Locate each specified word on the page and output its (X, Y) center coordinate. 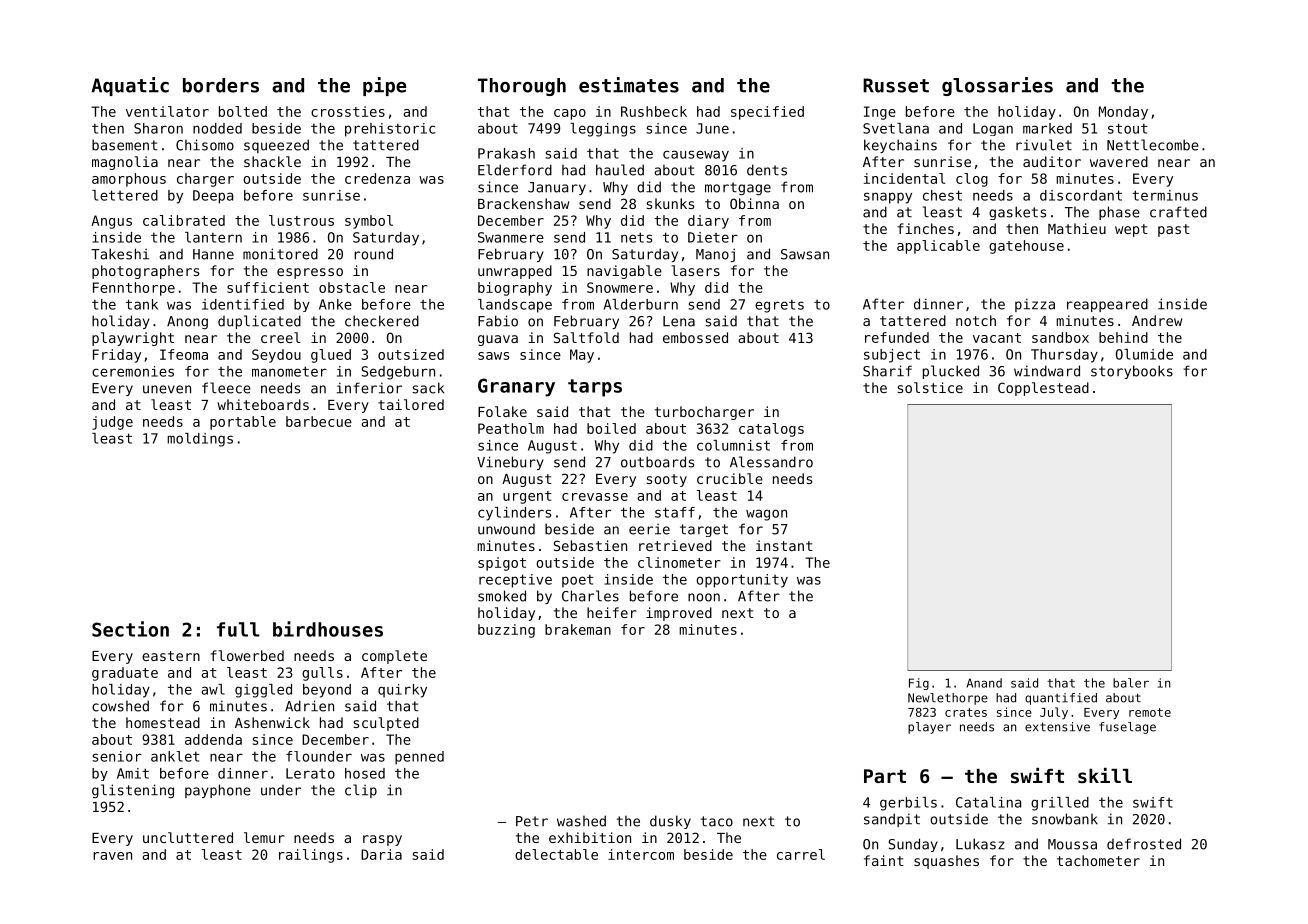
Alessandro (771, 462)
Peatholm (511, 428)
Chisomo (205, 145)
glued (331, 356)
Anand (984, 683)
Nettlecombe (1153, 145)
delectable (556, 854)
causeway (696, 156)
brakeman (578, 629)
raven (112, 856)
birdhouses (328, 629)
